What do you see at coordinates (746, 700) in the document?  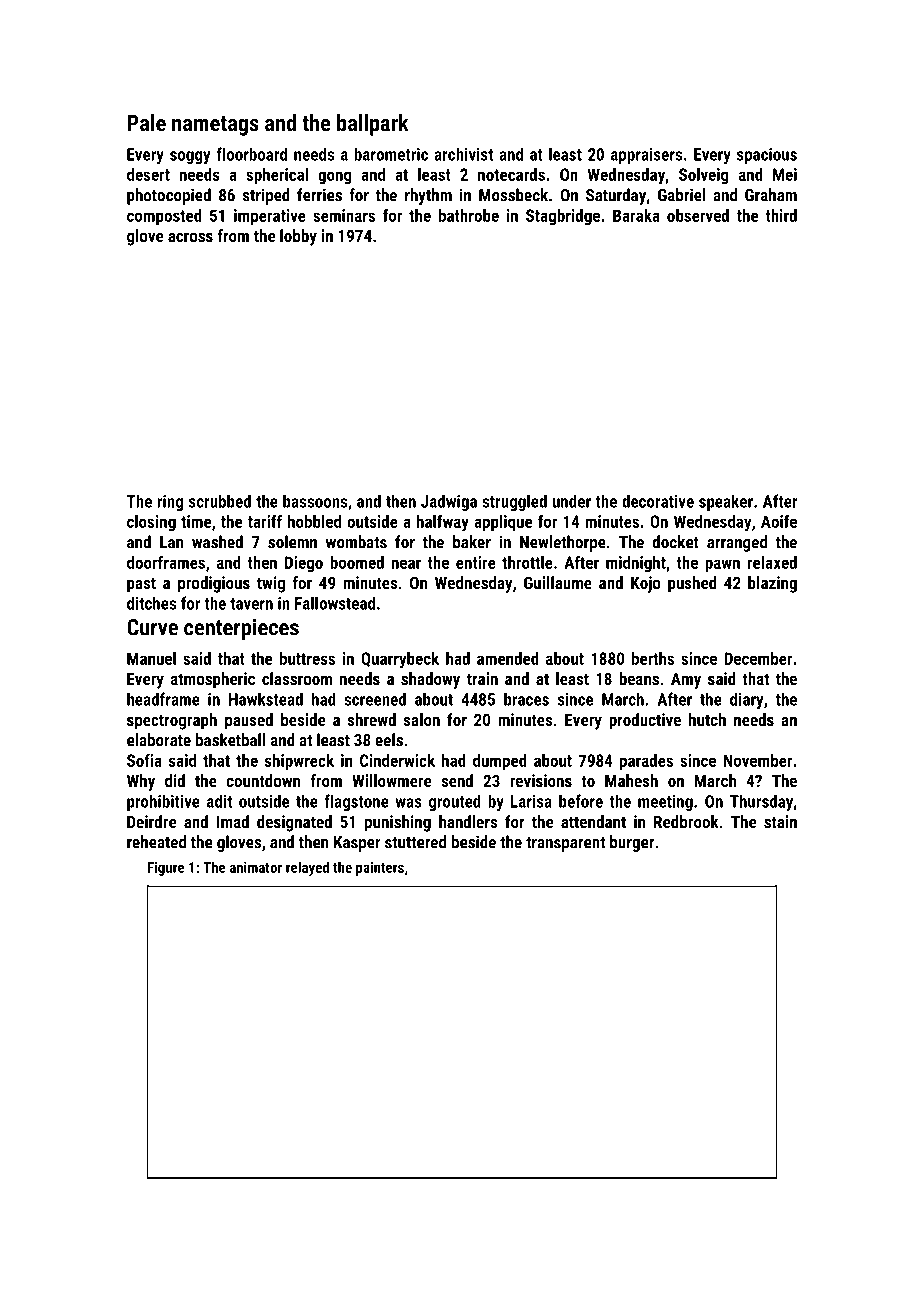 I see `diary` at bounding box center [746, 700].
